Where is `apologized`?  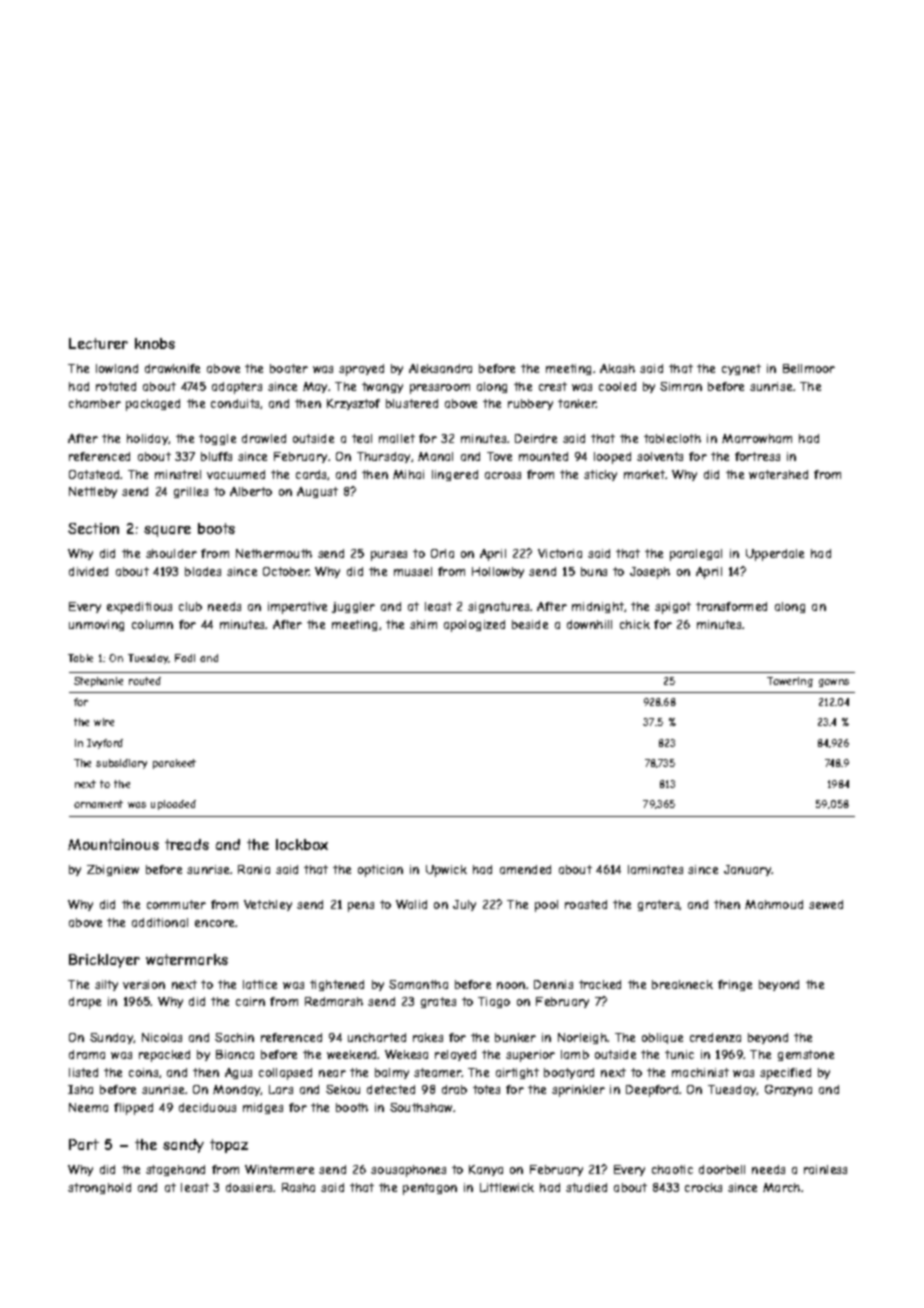
apologized is located at coordinates (474, 626).
